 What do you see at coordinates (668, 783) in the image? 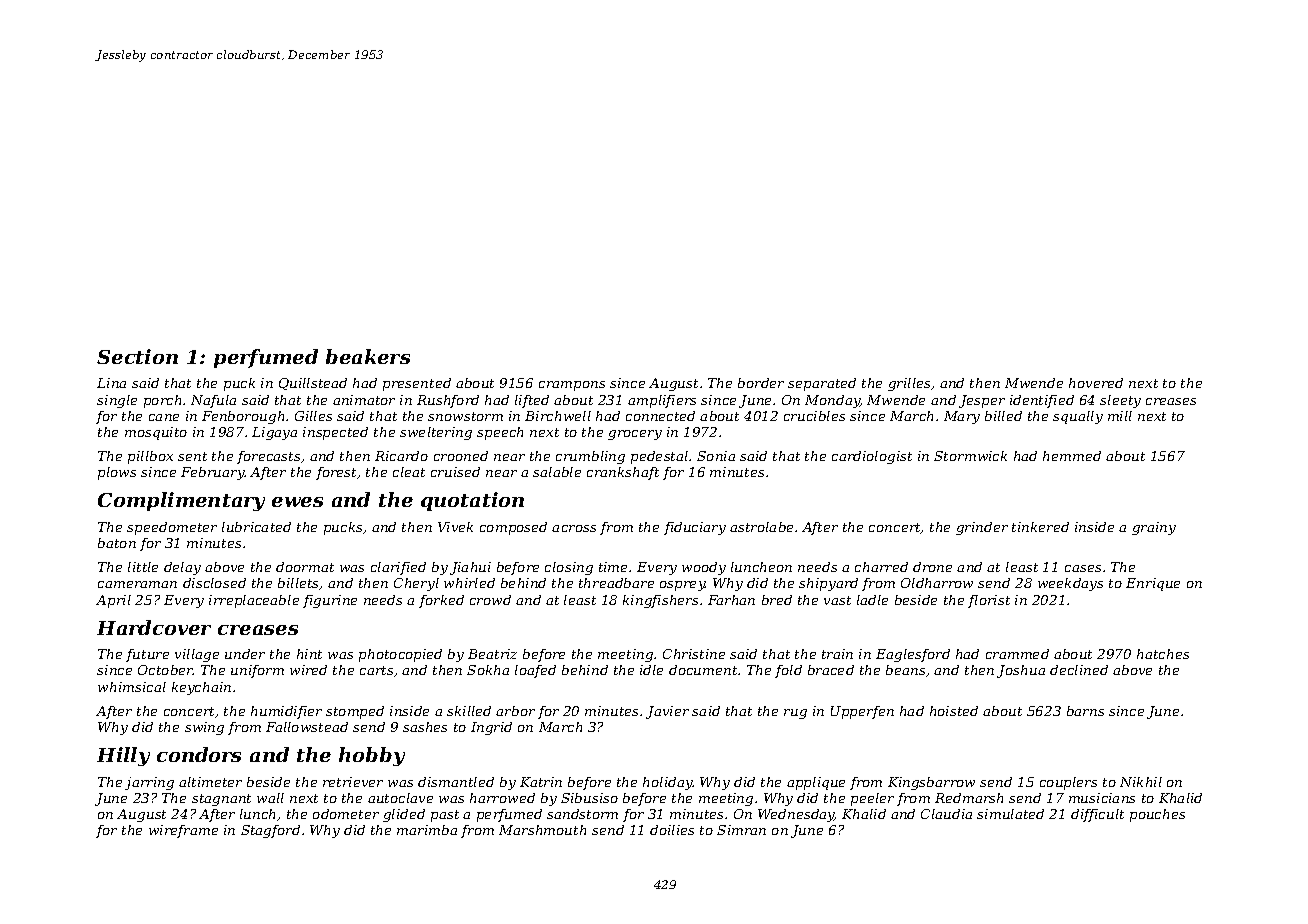
I see `holiday` at bounding box center [668, 783].
